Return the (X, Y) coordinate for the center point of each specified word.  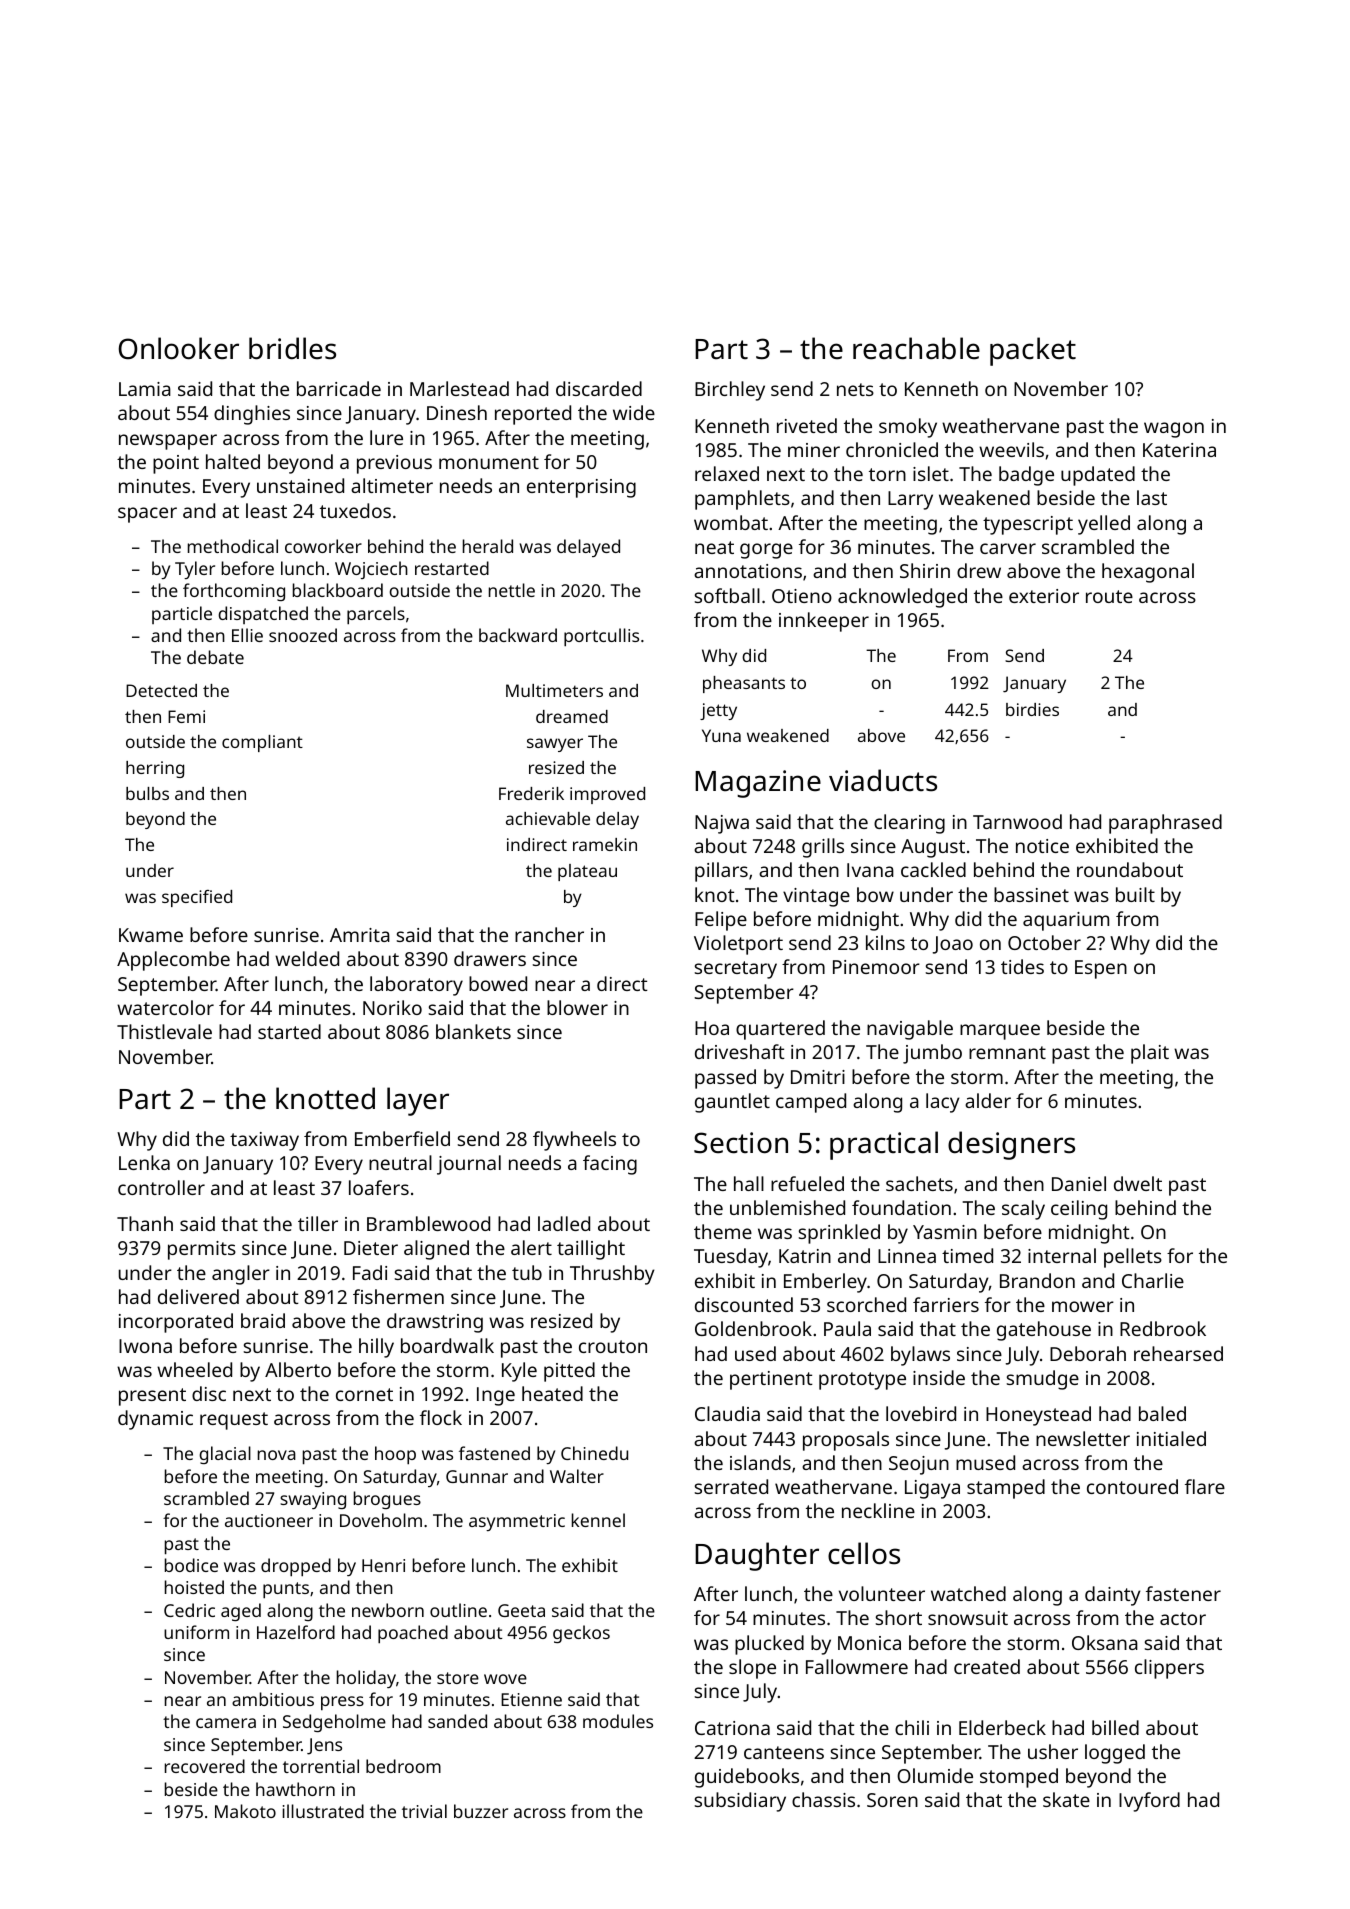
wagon (1174, 430)
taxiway (264, 1141)
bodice (191, 1565)
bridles (292, 348)
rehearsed (1178, 1353)
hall (749, 1183)
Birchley (730, 391)
